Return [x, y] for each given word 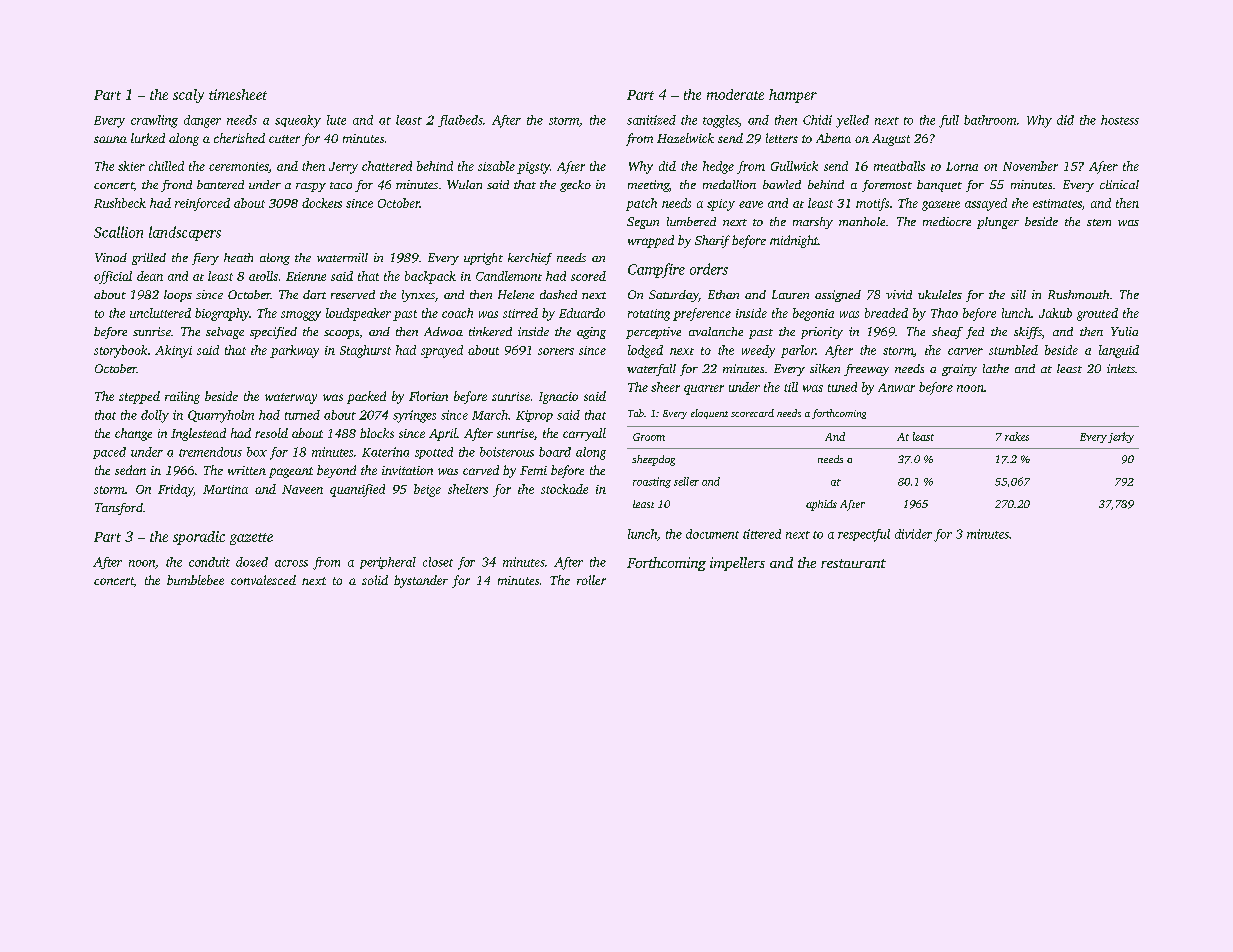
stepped [139, 397]
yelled [852, 121]
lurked [148, 138]
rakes [1017, 436]
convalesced [263, 580]
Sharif [712, 241]
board [555, 452]
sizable [496, 166]
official [113, 277]
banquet [939, 186]
